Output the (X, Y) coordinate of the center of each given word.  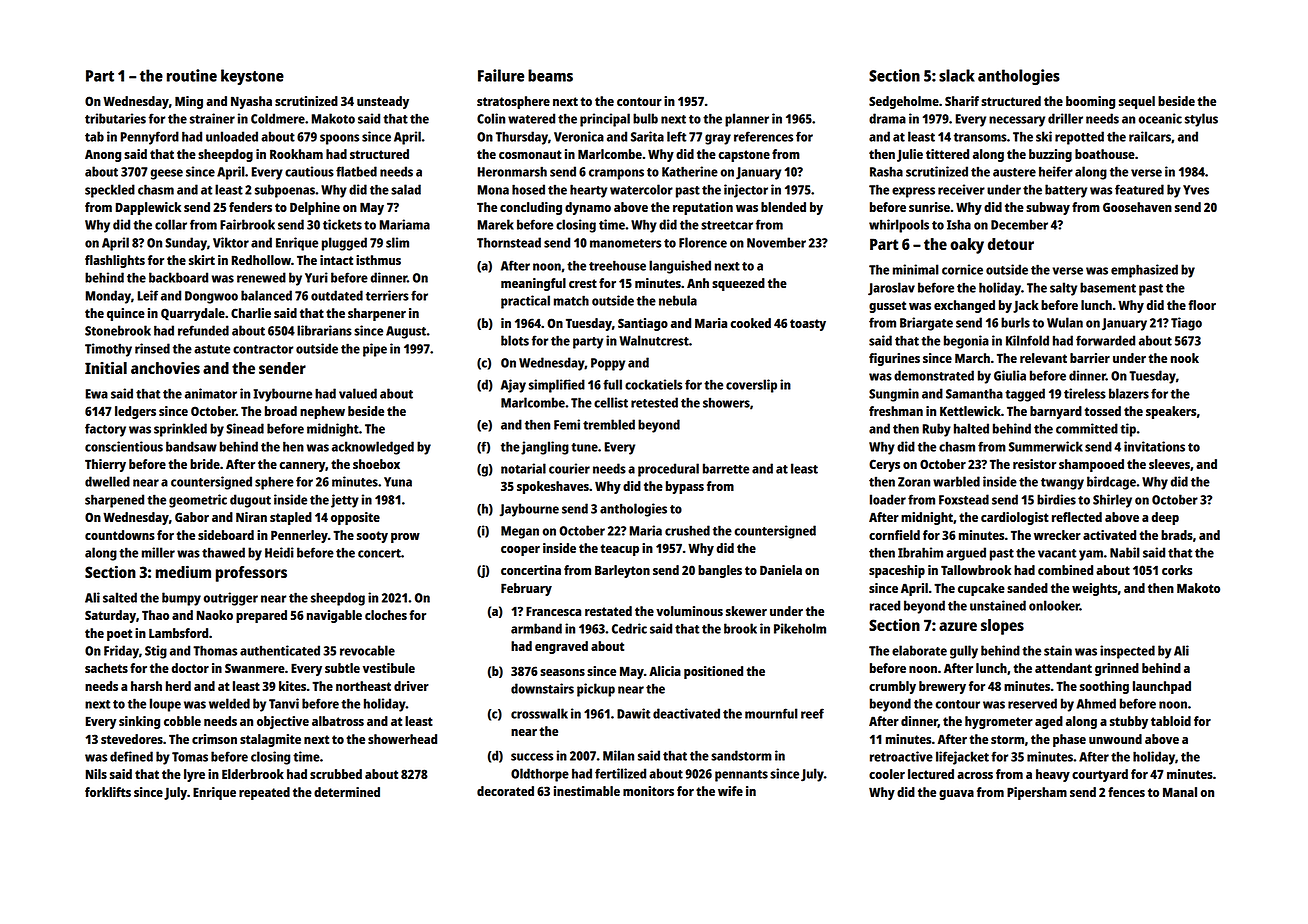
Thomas (215, 650)
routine (192, 75)
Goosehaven (1137, 207)
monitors (648, 791)
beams (550, 75)
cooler (887, 774)
